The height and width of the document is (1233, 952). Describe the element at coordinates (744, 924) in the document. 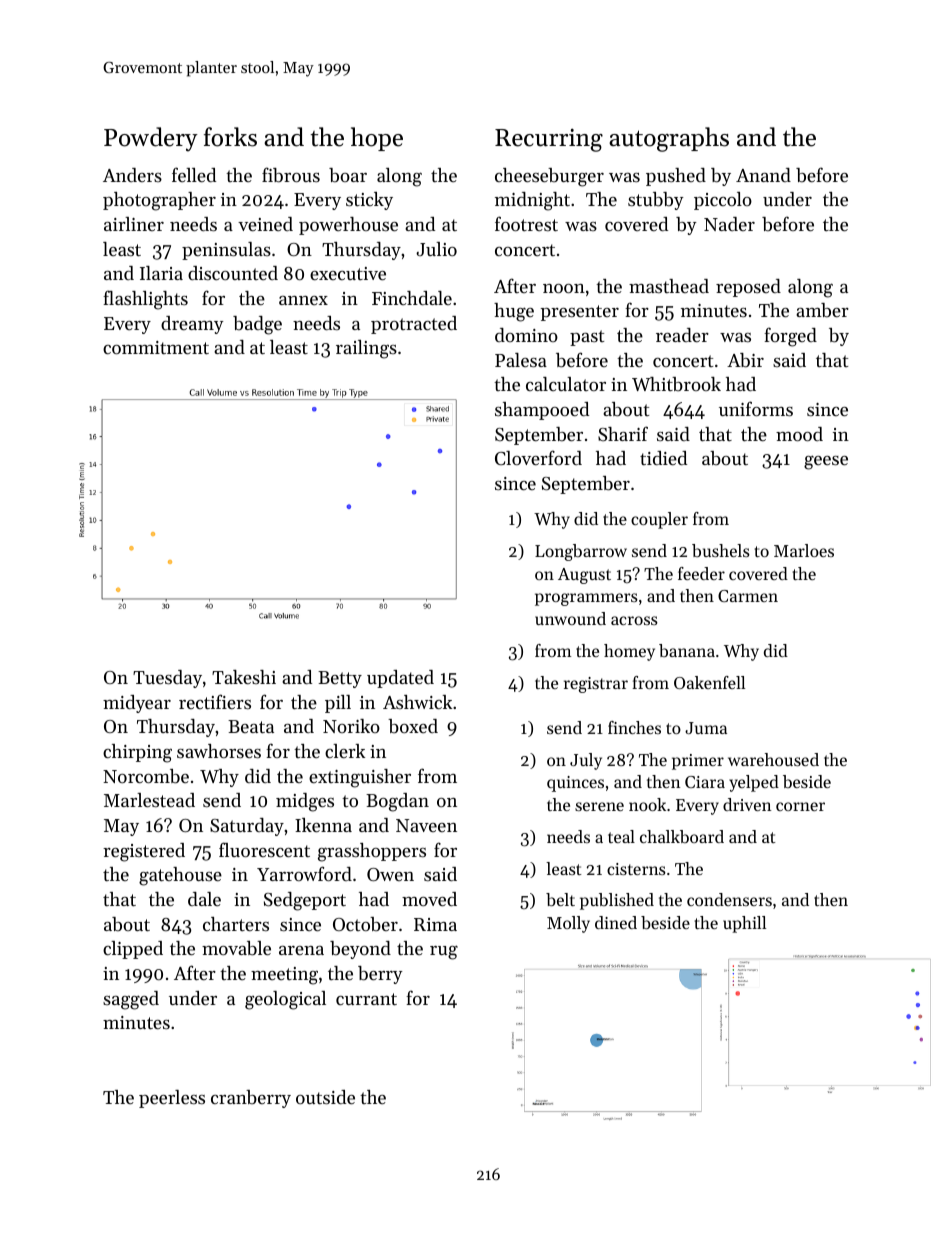

I see `uphill` at that location.
